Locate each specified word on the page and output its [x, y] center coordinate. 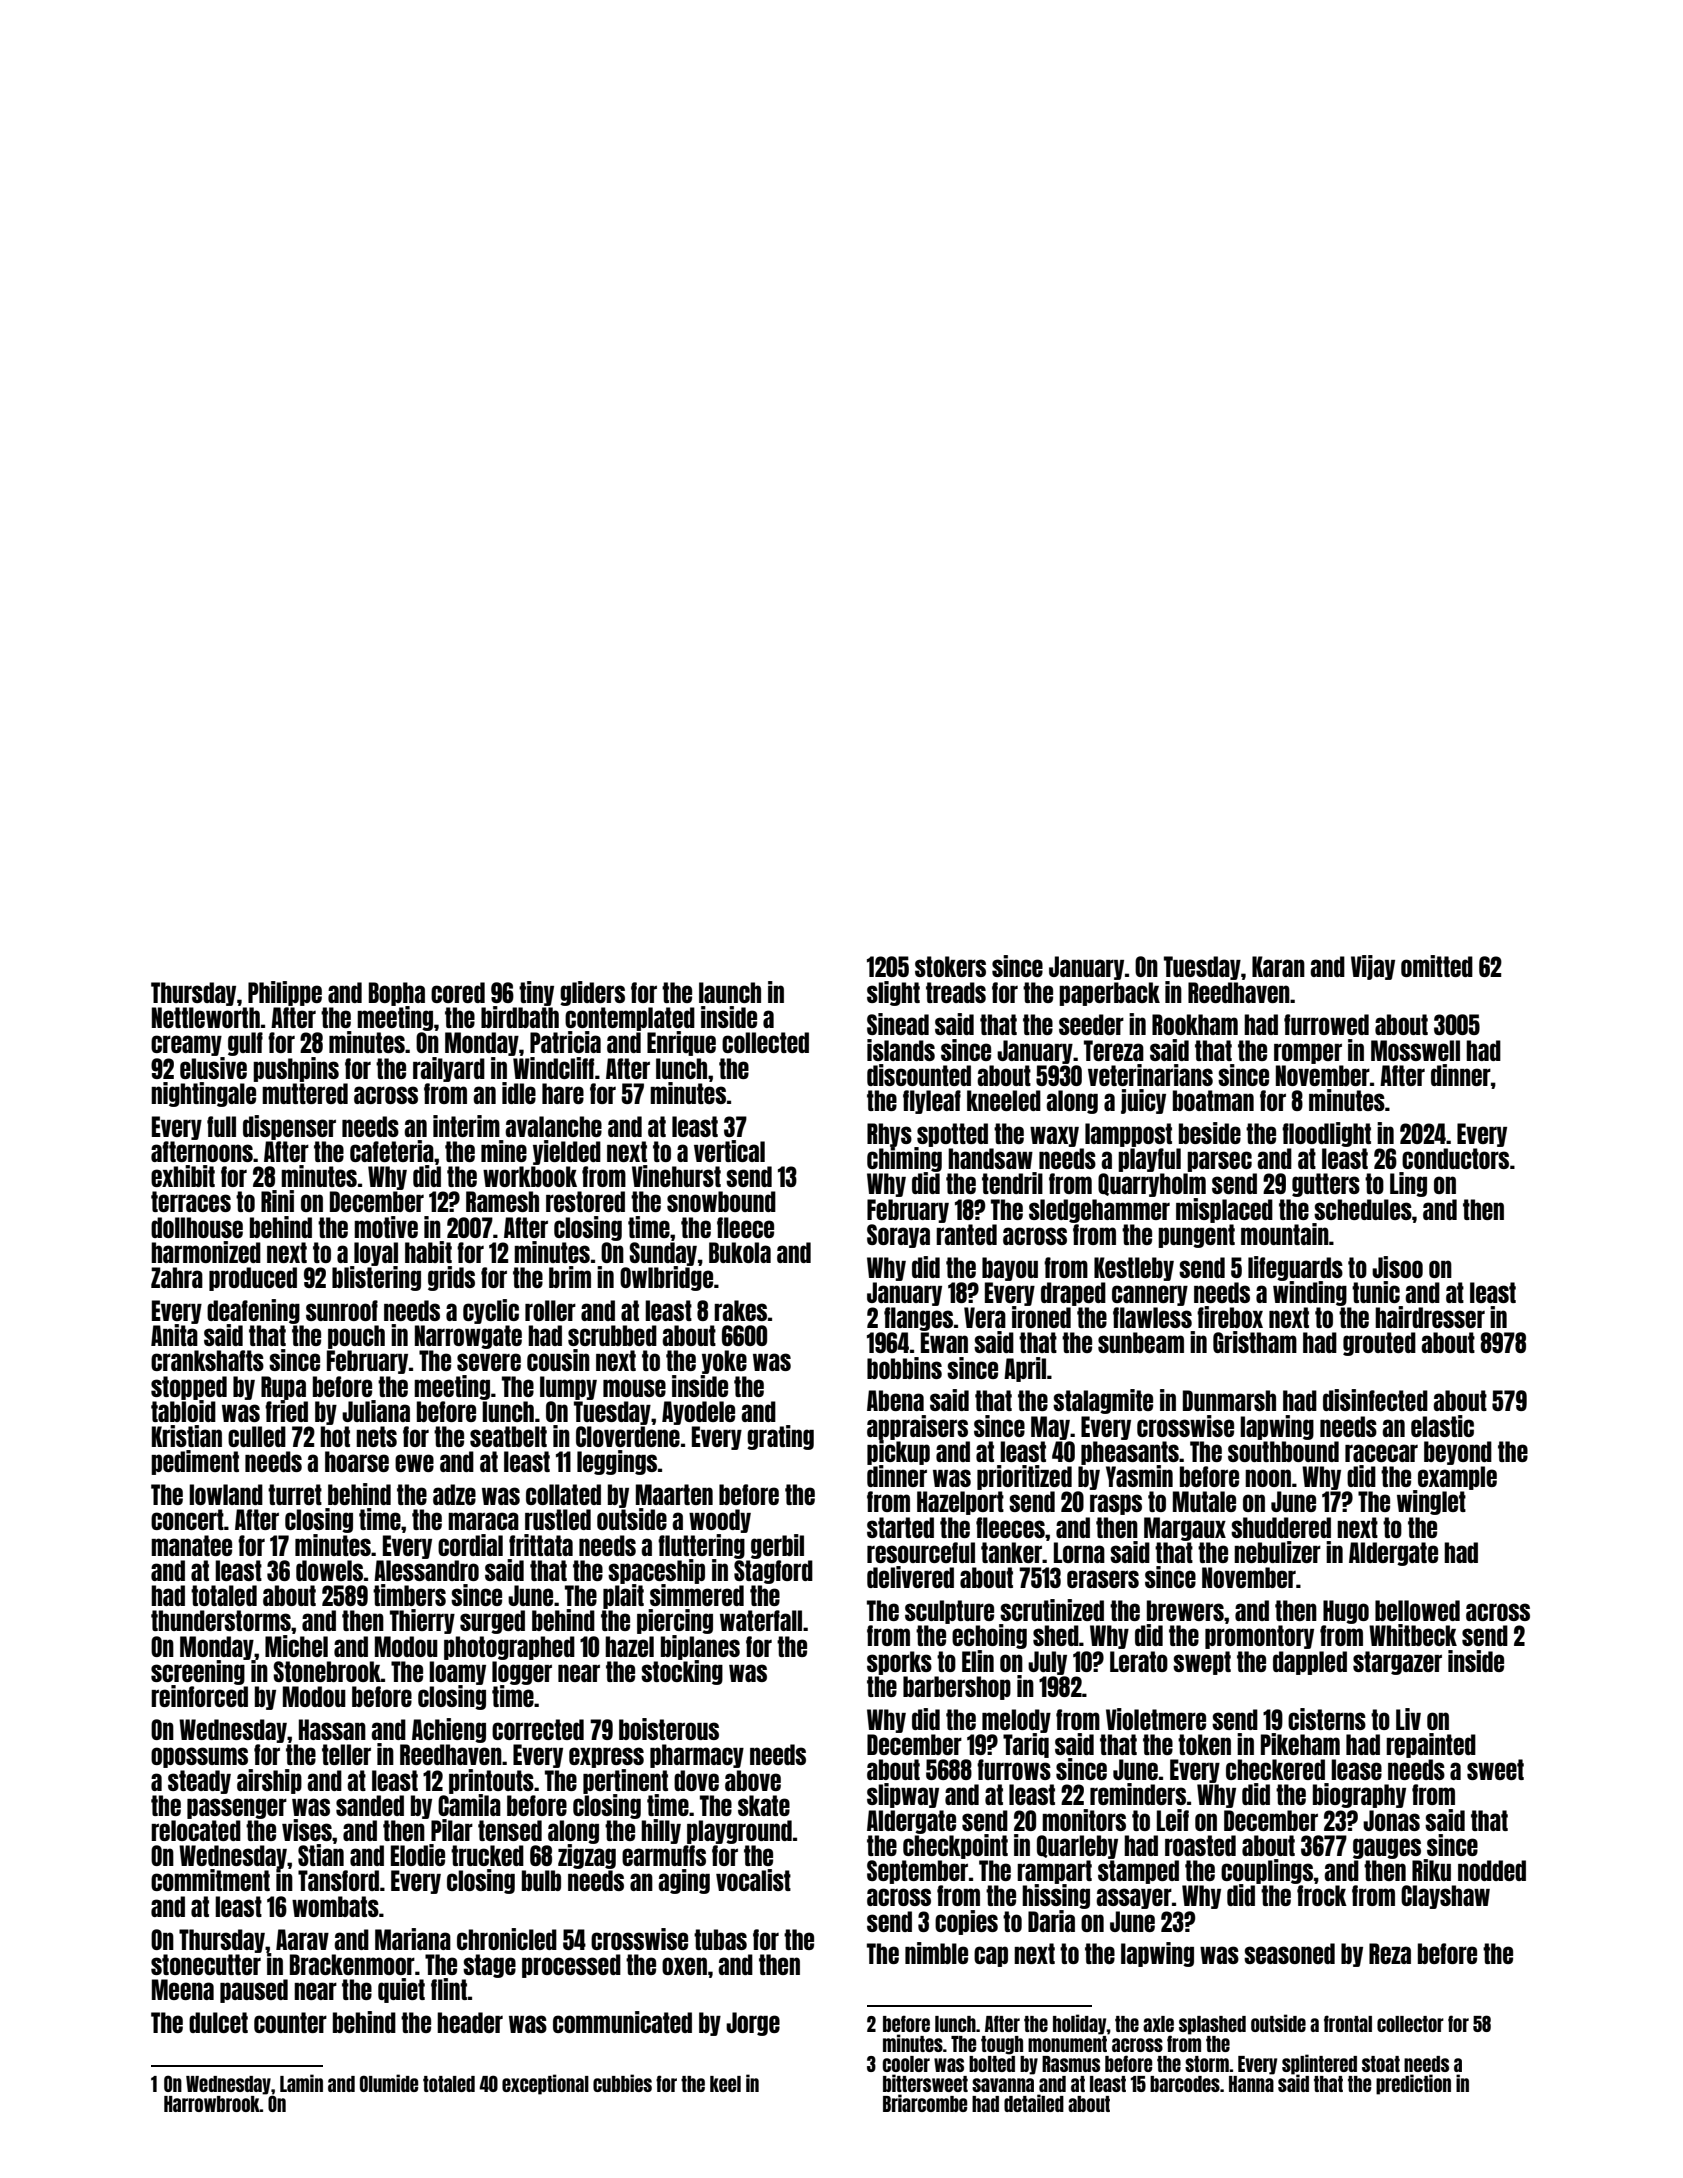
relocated [196, 1830]
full [221, 1126]
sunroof [342, 1310]
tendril [1012, 1183]
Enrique [681, 1043]
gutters [1326, 1185]
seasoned [1289, 1953]
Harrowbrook [212, 2104]
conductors [1455, 1158]
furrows [1014, 1769]
